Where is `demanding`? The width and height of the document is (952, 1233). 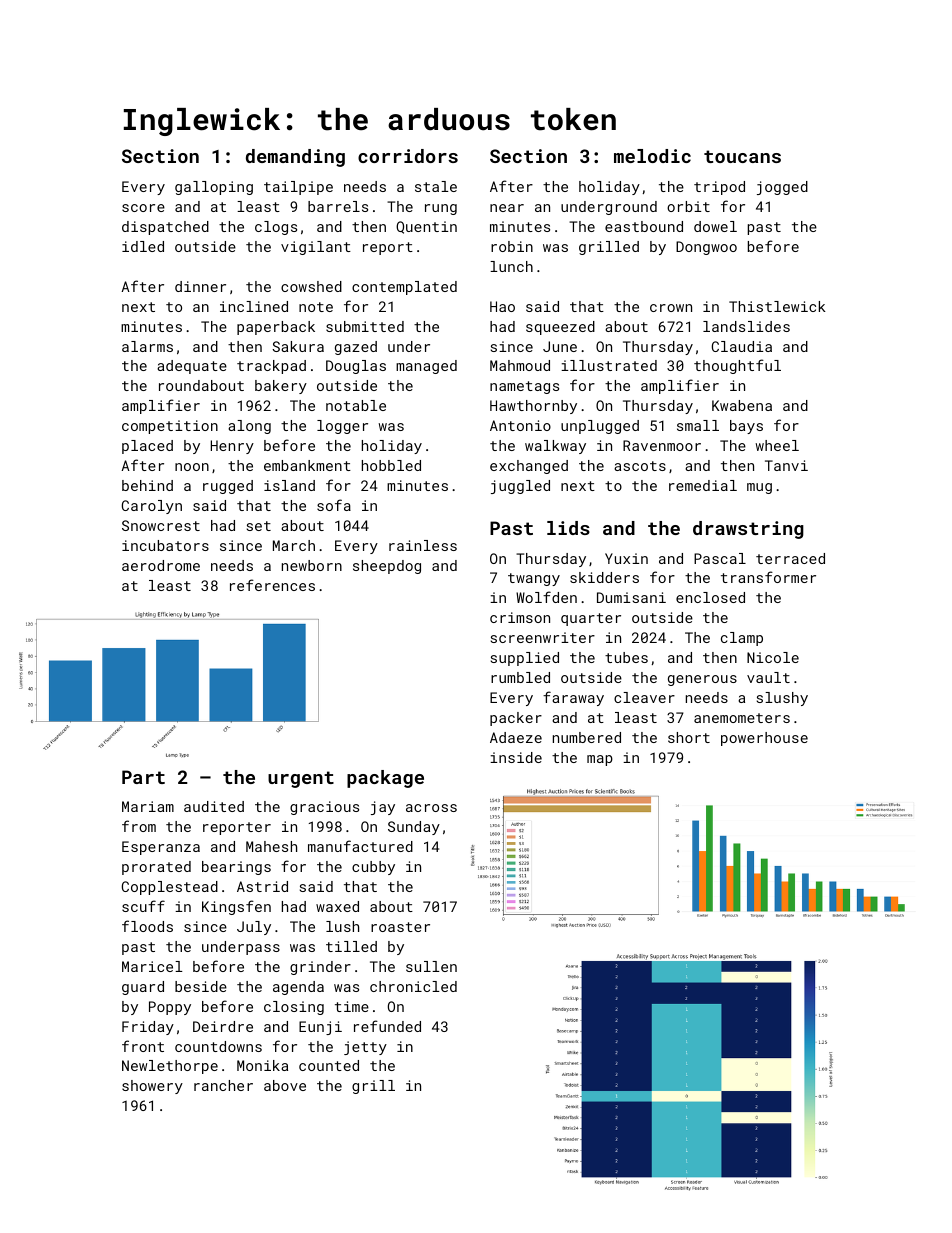
demanding is located at coordinates (295, 158).
